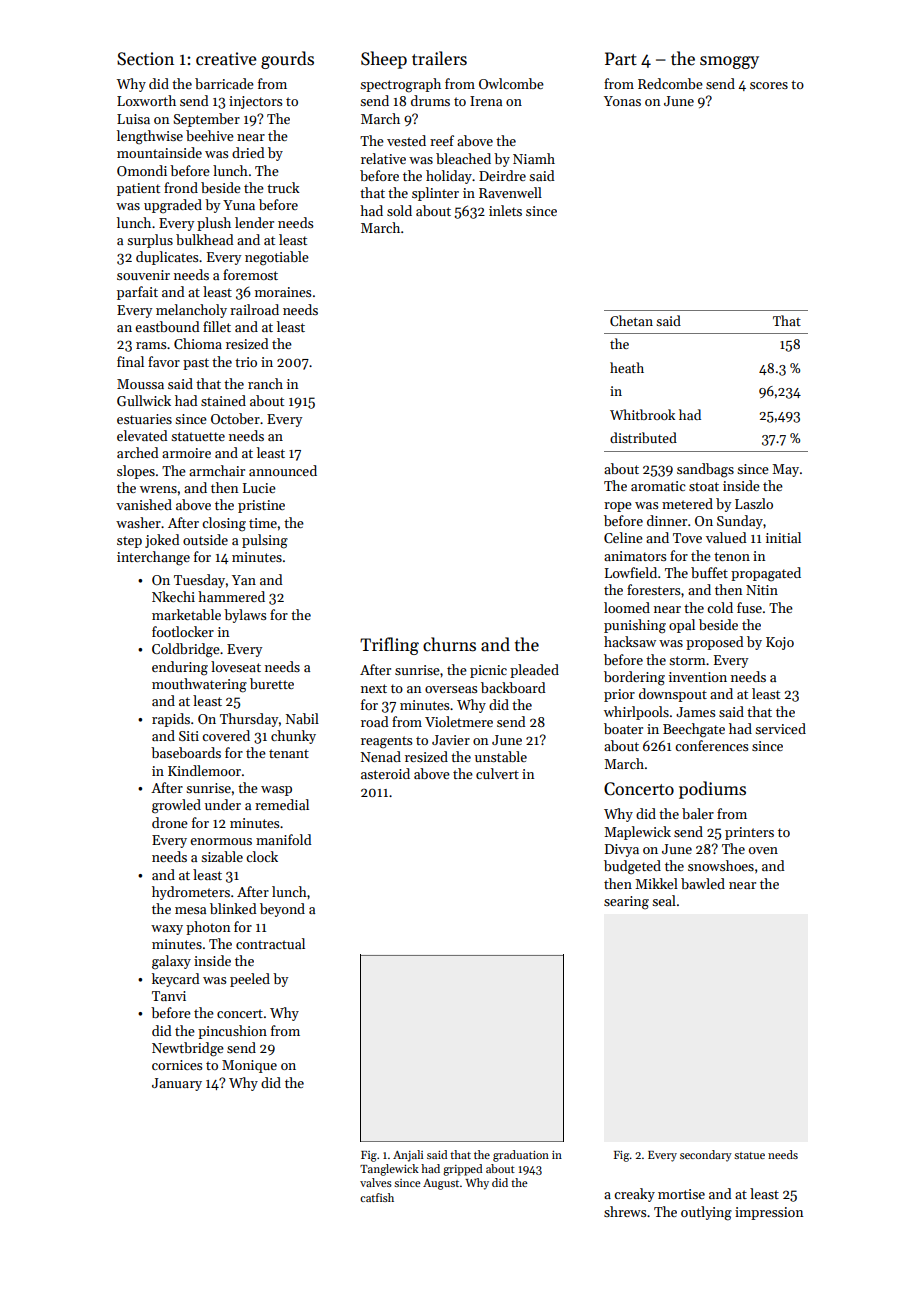 The height and width of the screenshot is (1308, 924). I want to click on waxy, so click(167, 930).
